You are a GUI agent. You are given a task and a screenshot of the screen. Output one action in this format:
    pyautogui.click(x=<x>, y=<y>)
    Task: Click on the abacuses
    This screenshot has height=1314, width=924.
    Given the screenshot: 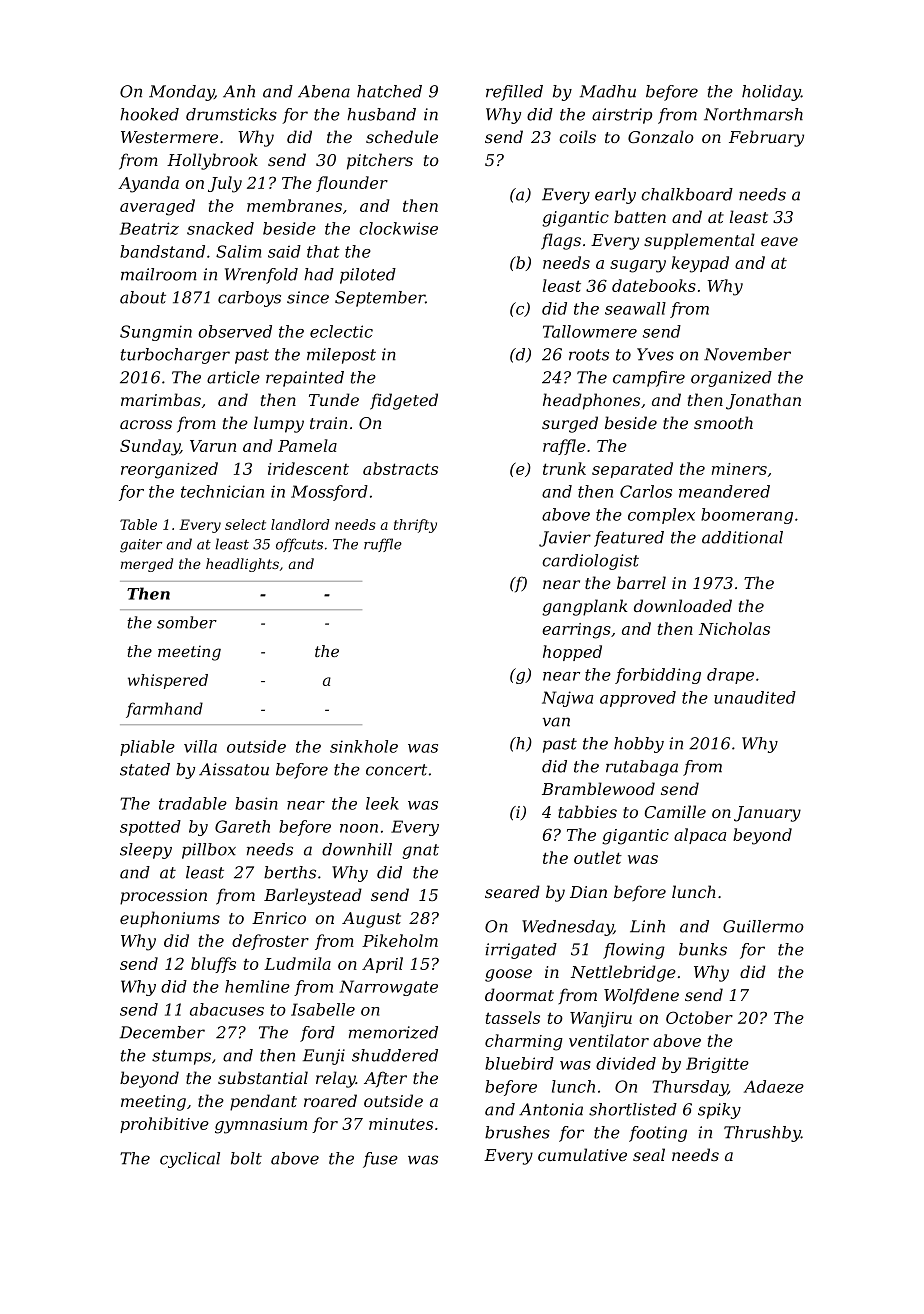 What is the action you would take?
    pyautogui.click(x=227, y=1009)
